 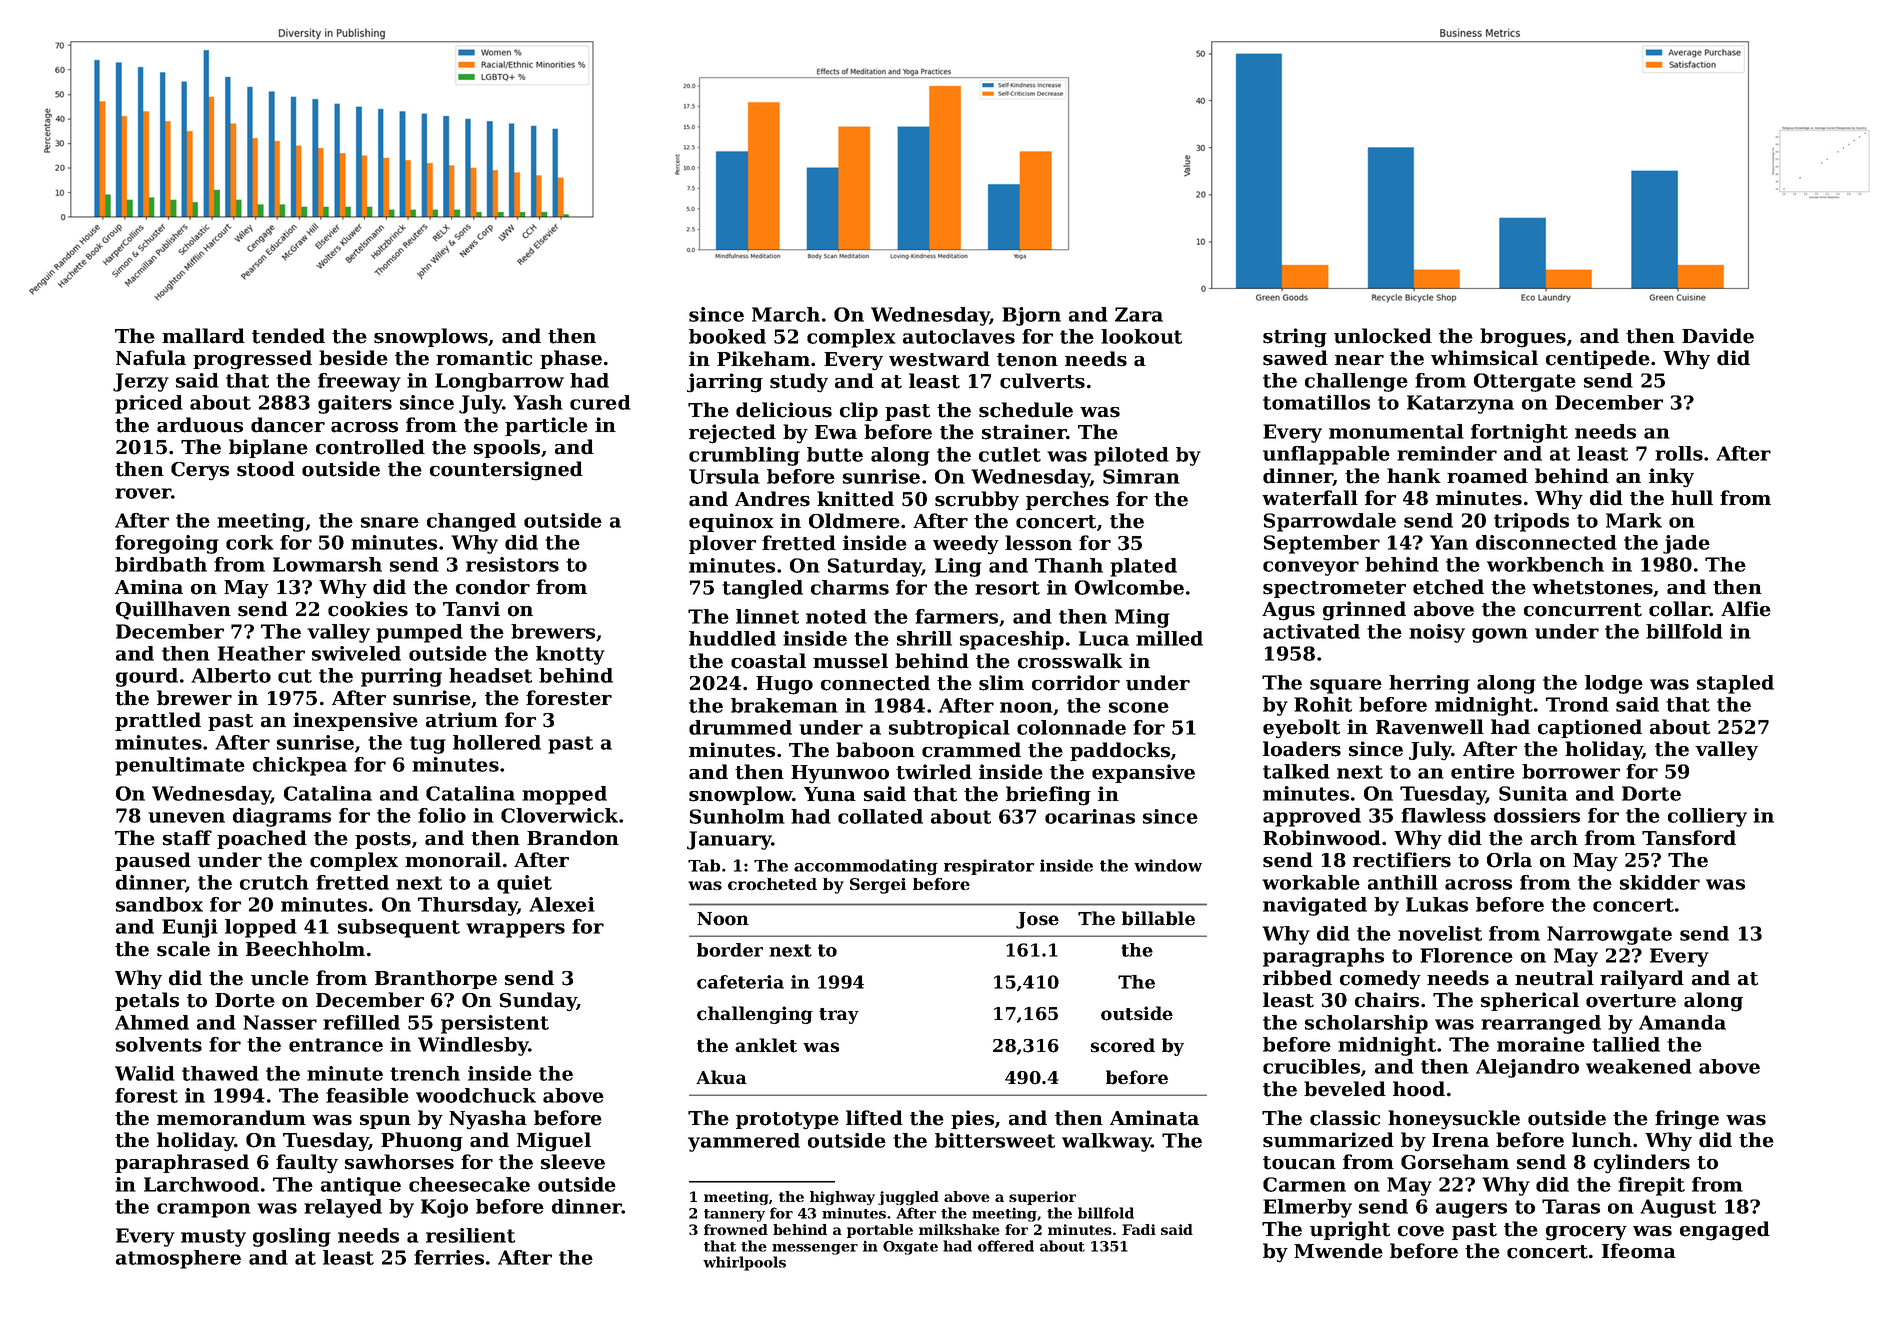 What do you see at coordinates (428, 745) in the screenshot?
I see `tug` at bounding box center [428, 745].
